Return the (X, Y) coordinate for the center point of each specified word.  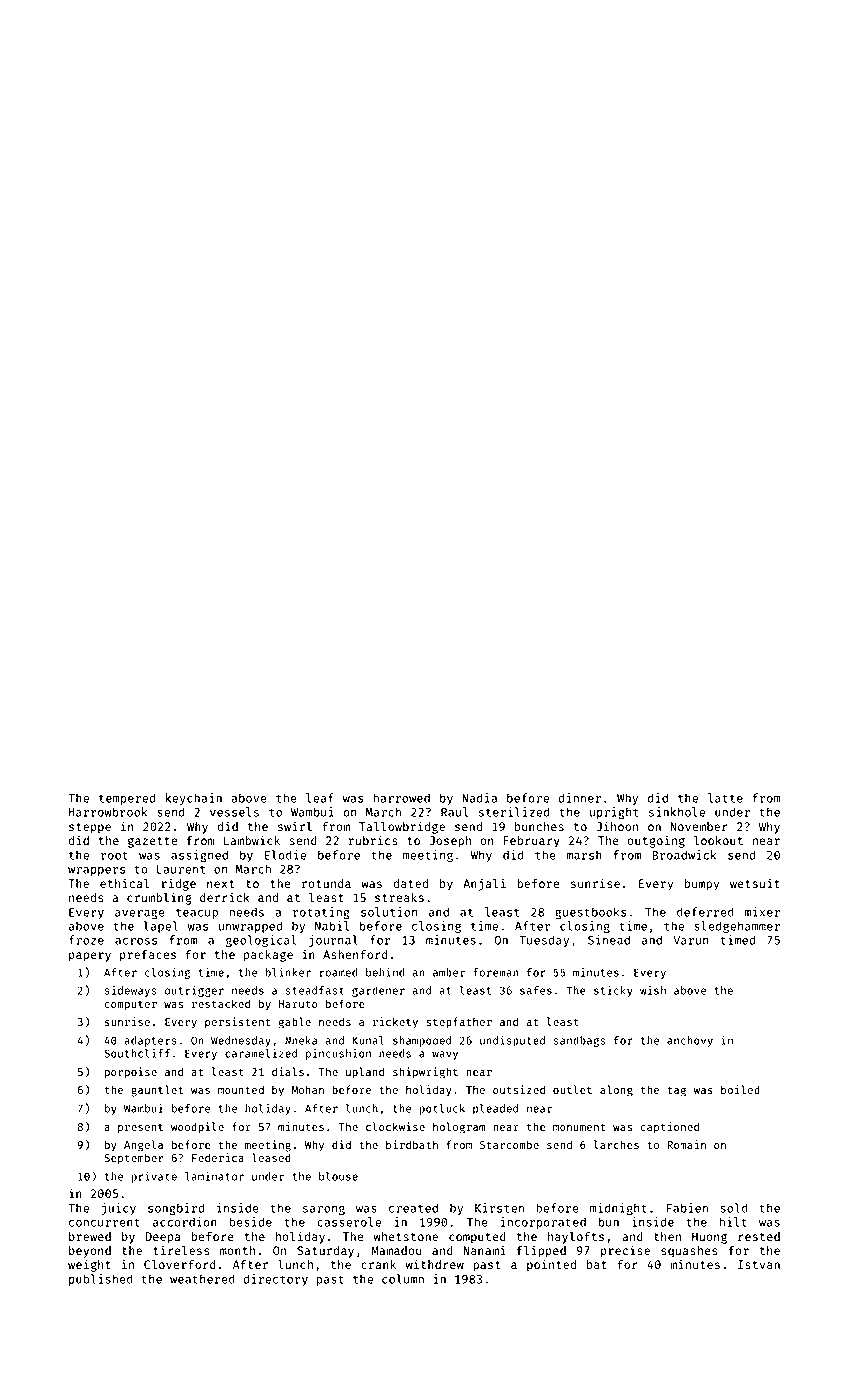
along (616, 1091)
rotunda (326, 883)
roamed (338, 972)
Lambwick (252, 840)
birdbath (412, 1144)
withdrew (435, 1264)
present (140, 1129)
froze (86, 940)
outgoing (656, 841)
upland (365, 1072)
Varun (691, 940)
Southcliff (137, 1053)
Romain (686, 1144)
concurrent (104, 1222)
